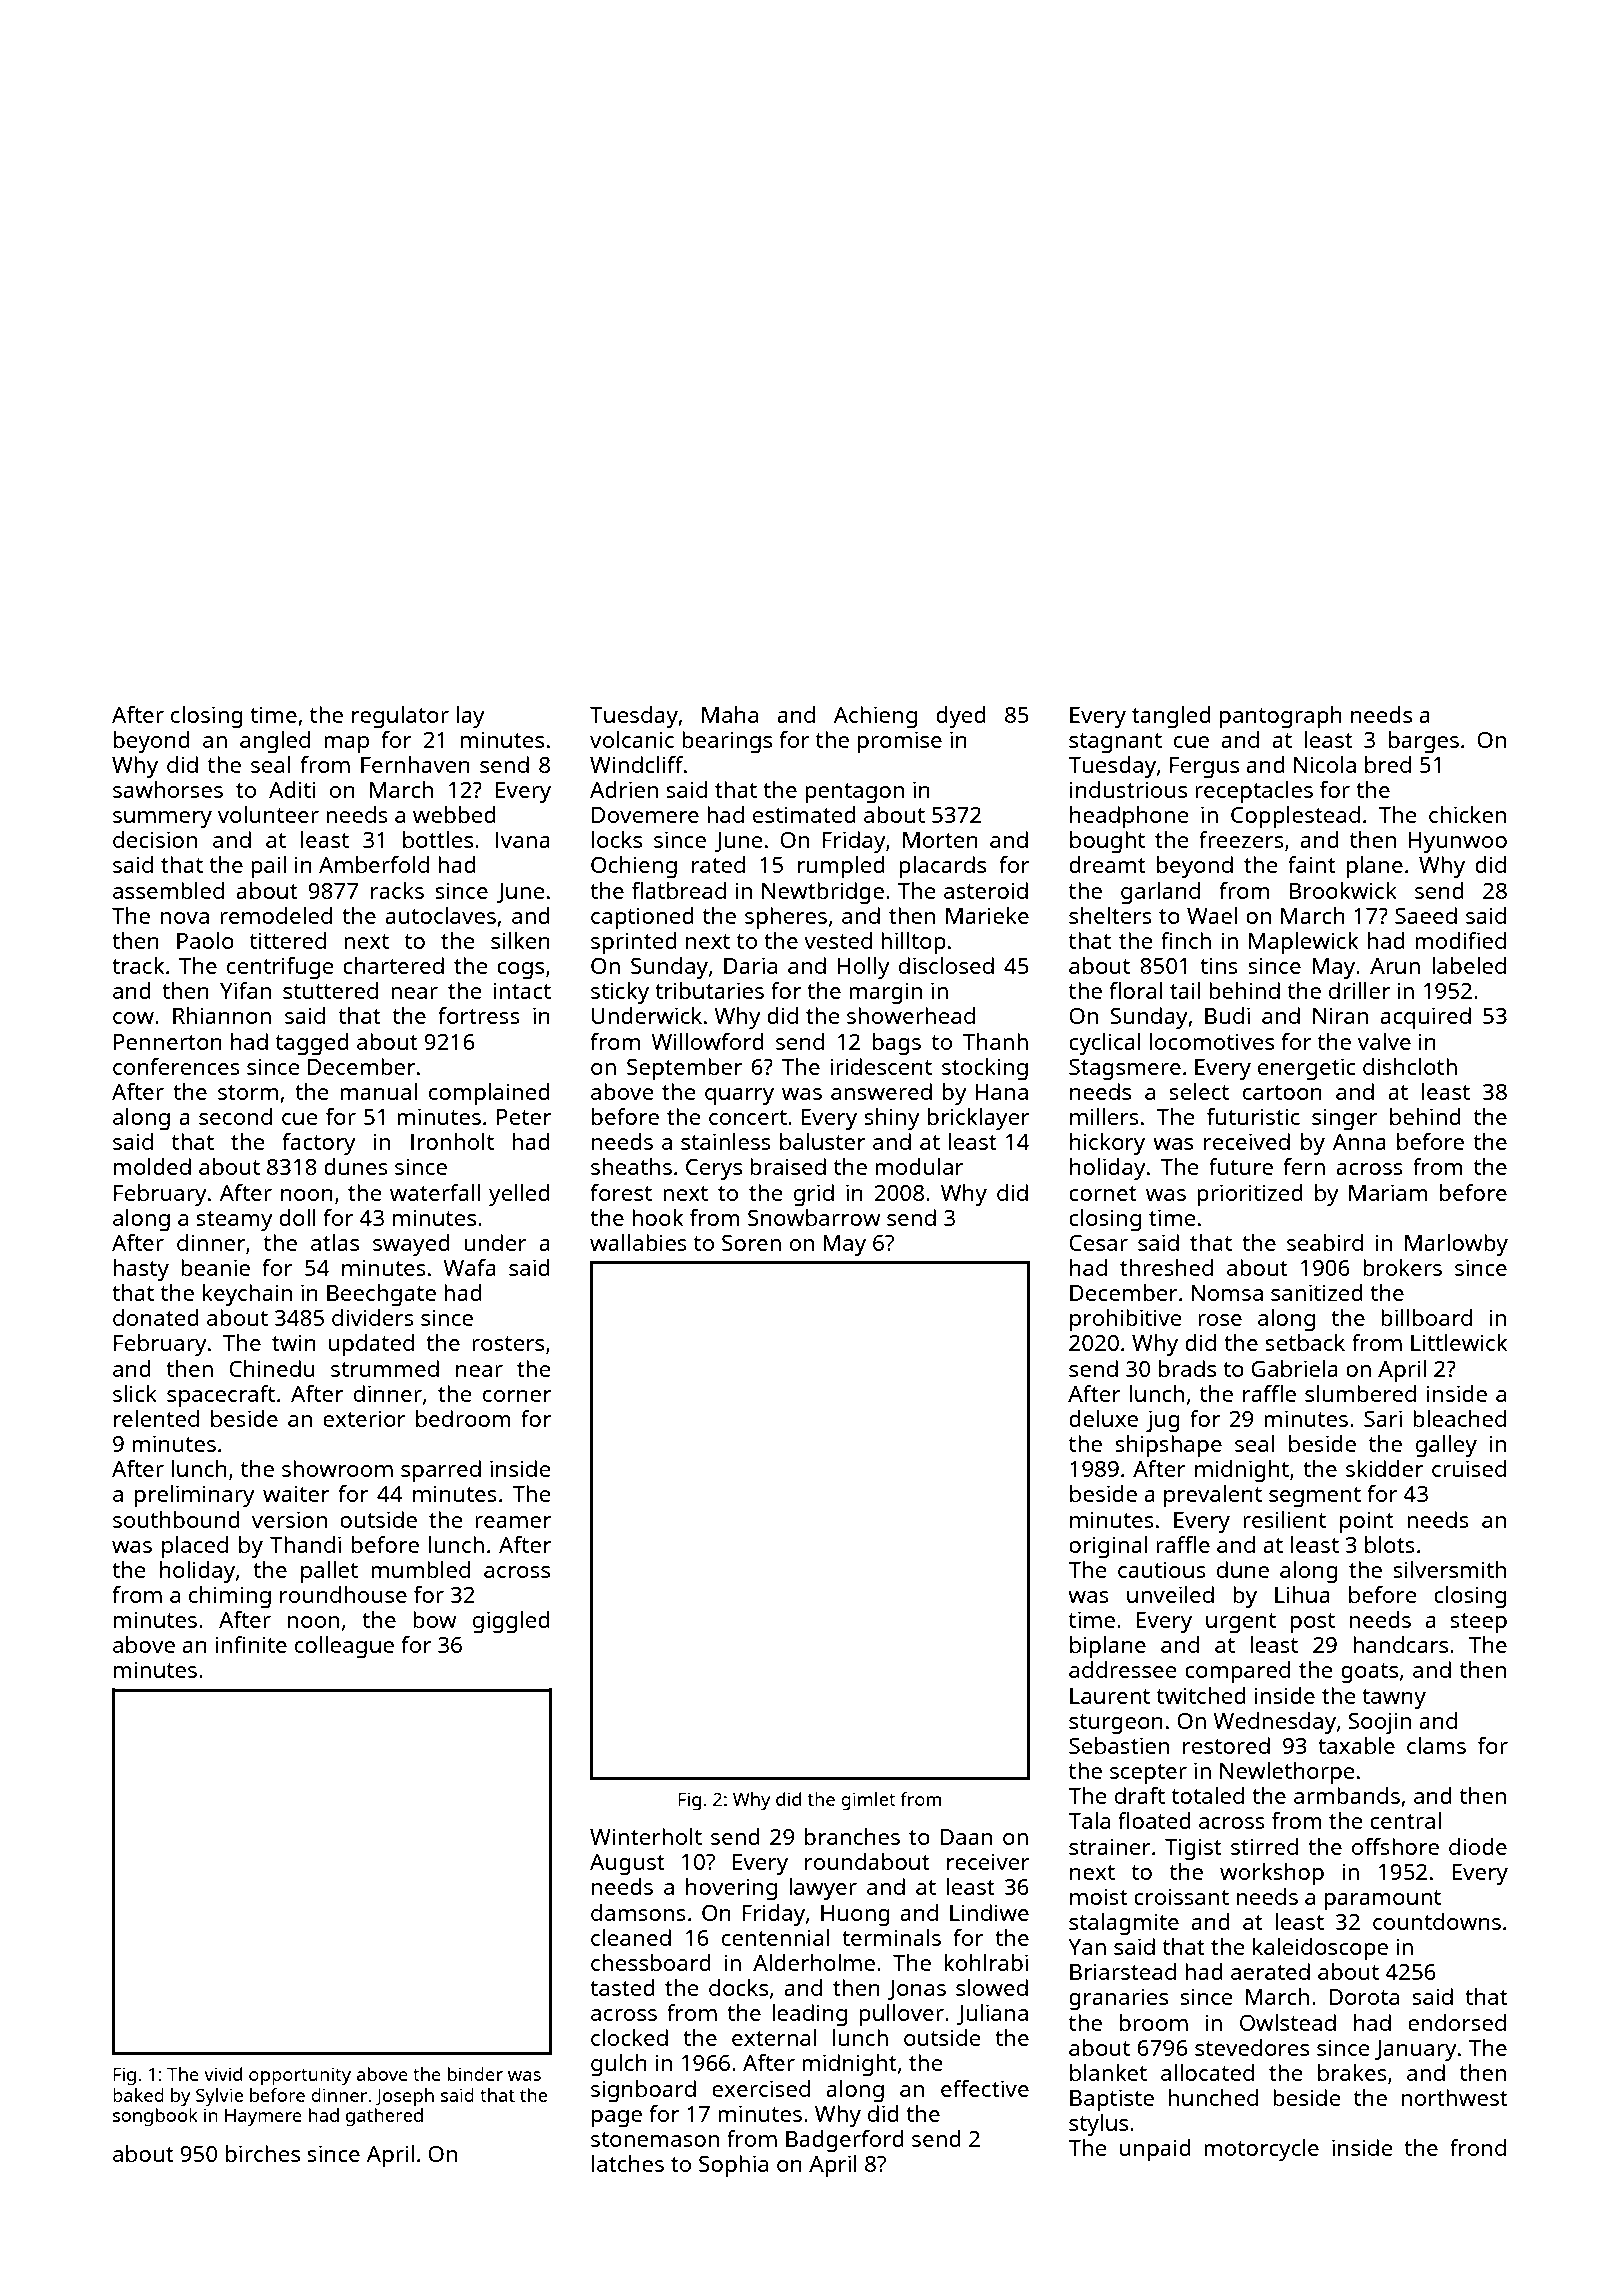 The width and height of the screenshot is (1620, 2292). I want to click on storm, so click(248, 1092).
